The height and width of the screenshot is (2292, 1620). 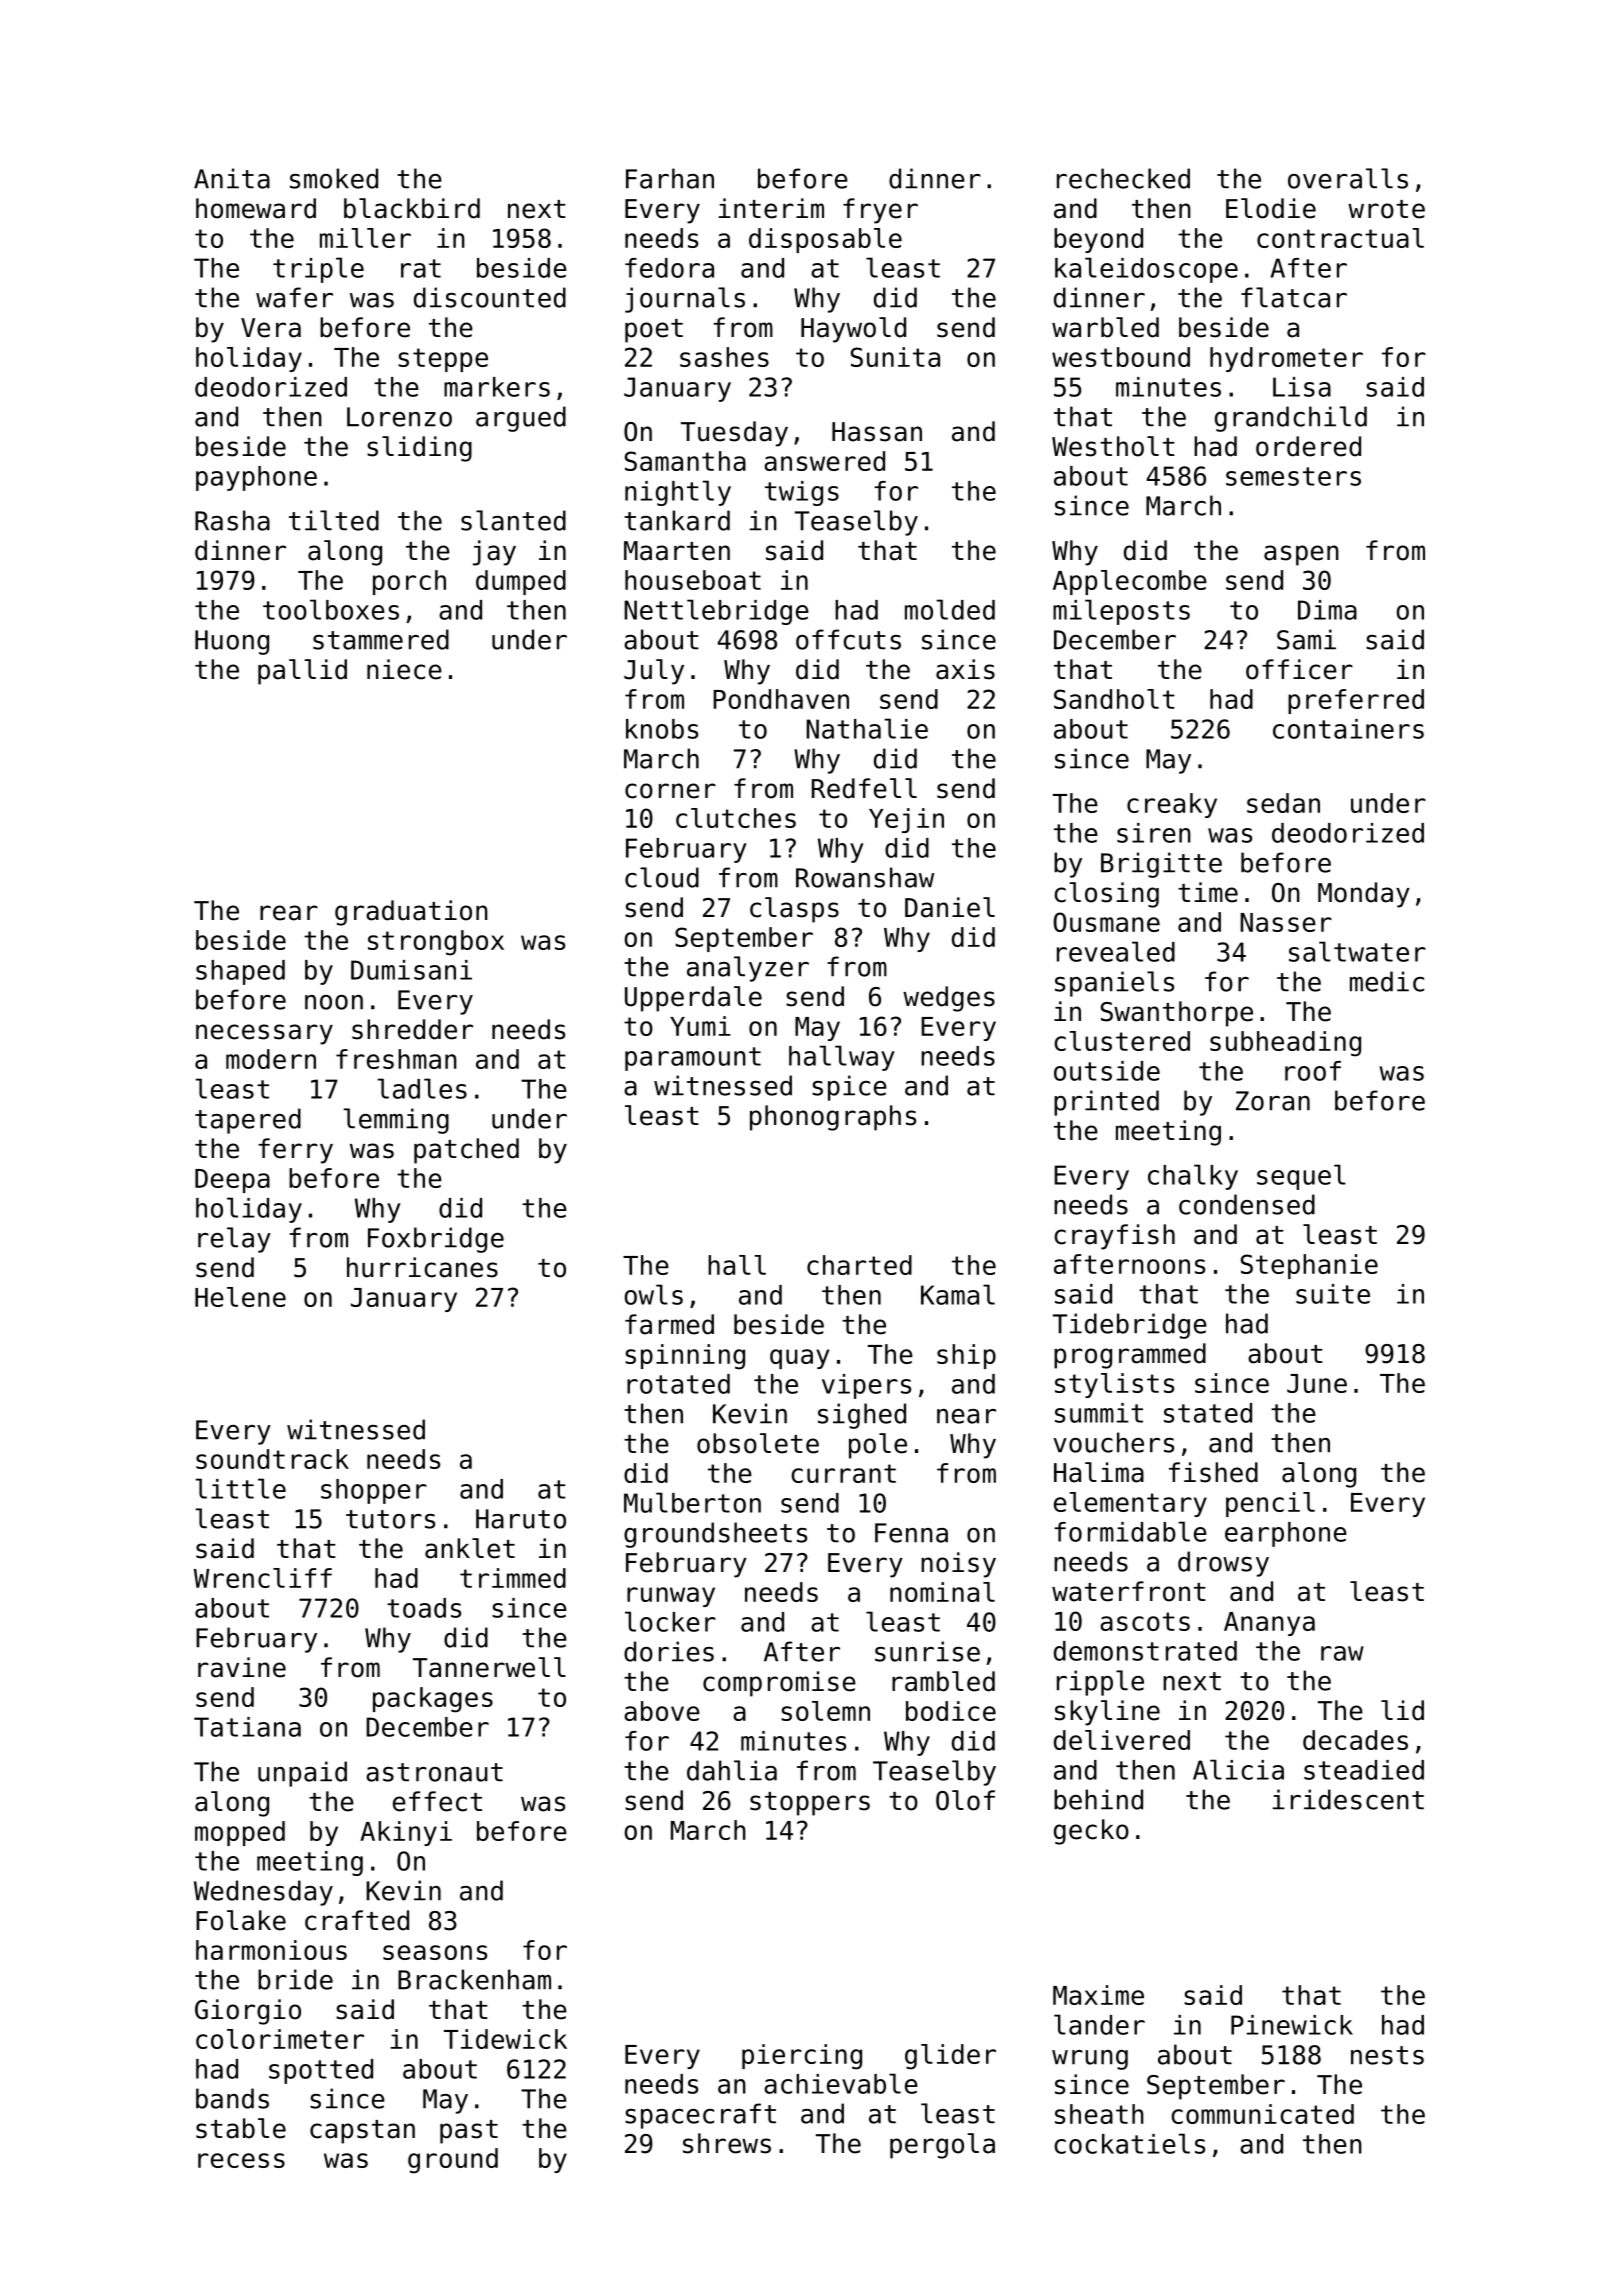 What do you see at coordinates (880, 211) in the screenshot?
I see `fryer` at bounding box center [880, 211].
